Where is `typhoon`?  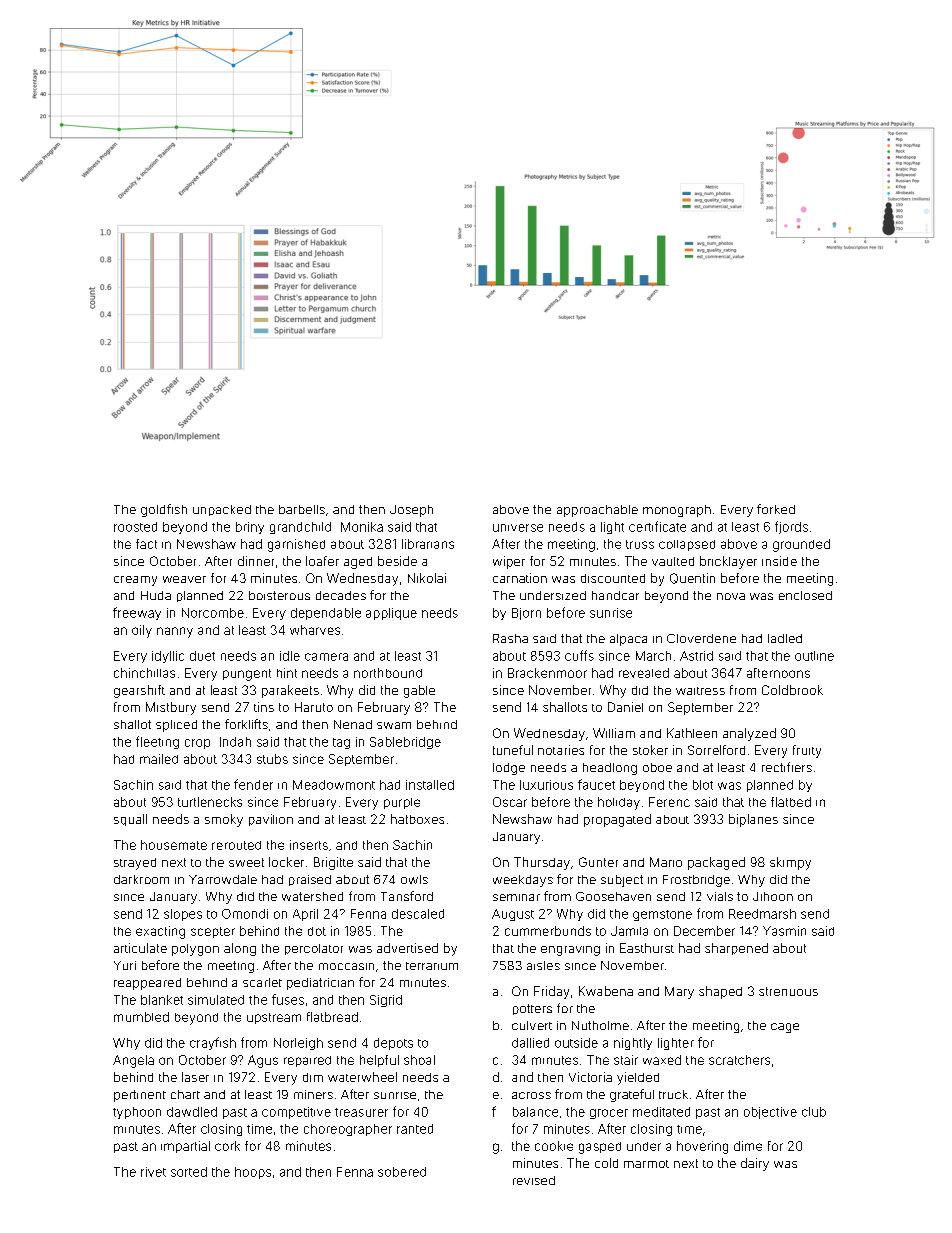 typhoon is located at coordinates (137, 1113).
